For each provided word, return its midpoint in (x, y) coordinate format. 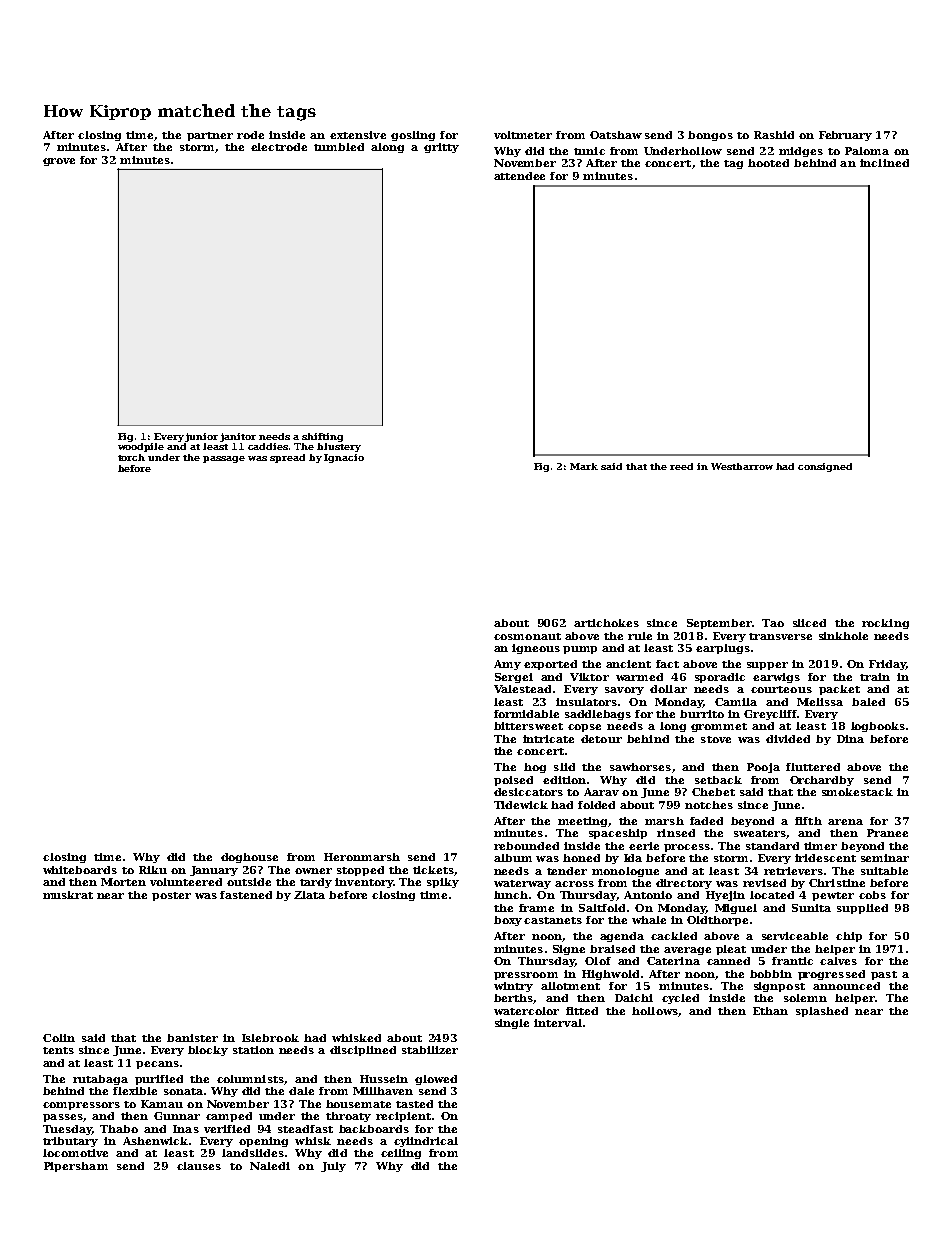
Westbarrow (742, 466)
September (719, 624)
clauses (199, 1166)
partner (210, 136)
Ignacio (344, 458)
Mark (584, 466)
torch (131, 457)
